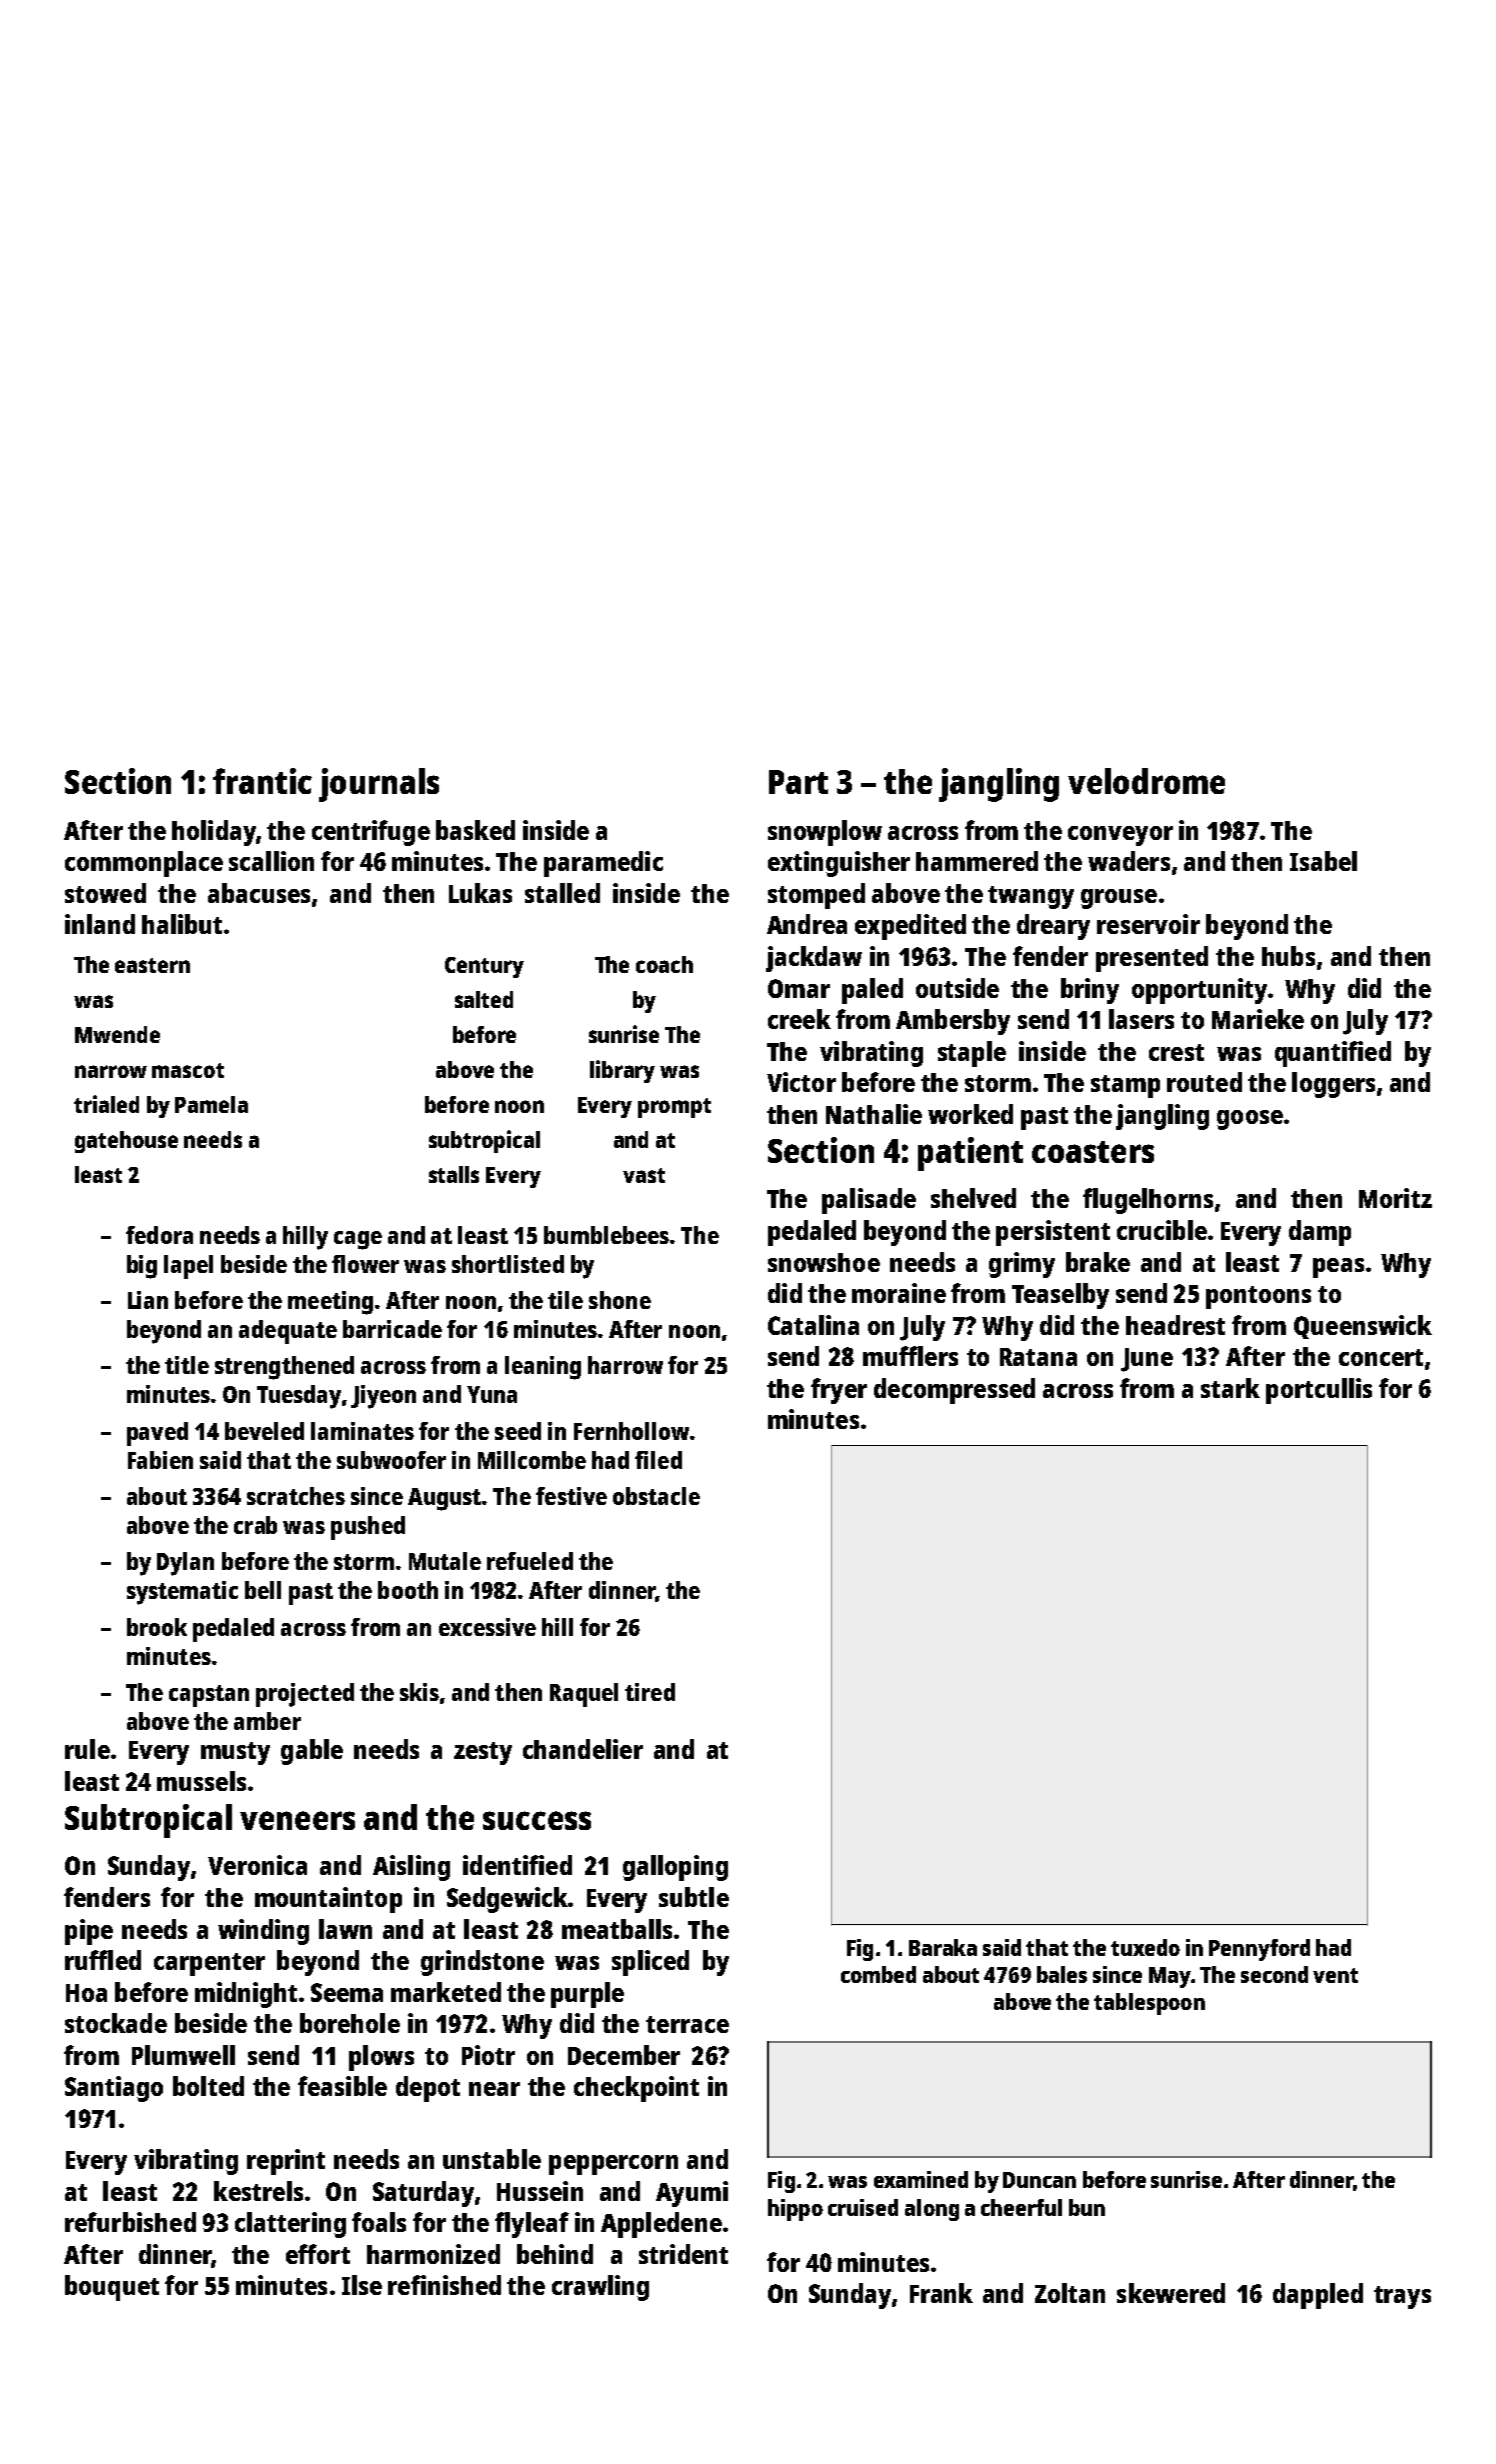 This document has width=1496, height=2464. Describe the element at coordinates (650, 1692) in the document. I see `tired` at that location.
